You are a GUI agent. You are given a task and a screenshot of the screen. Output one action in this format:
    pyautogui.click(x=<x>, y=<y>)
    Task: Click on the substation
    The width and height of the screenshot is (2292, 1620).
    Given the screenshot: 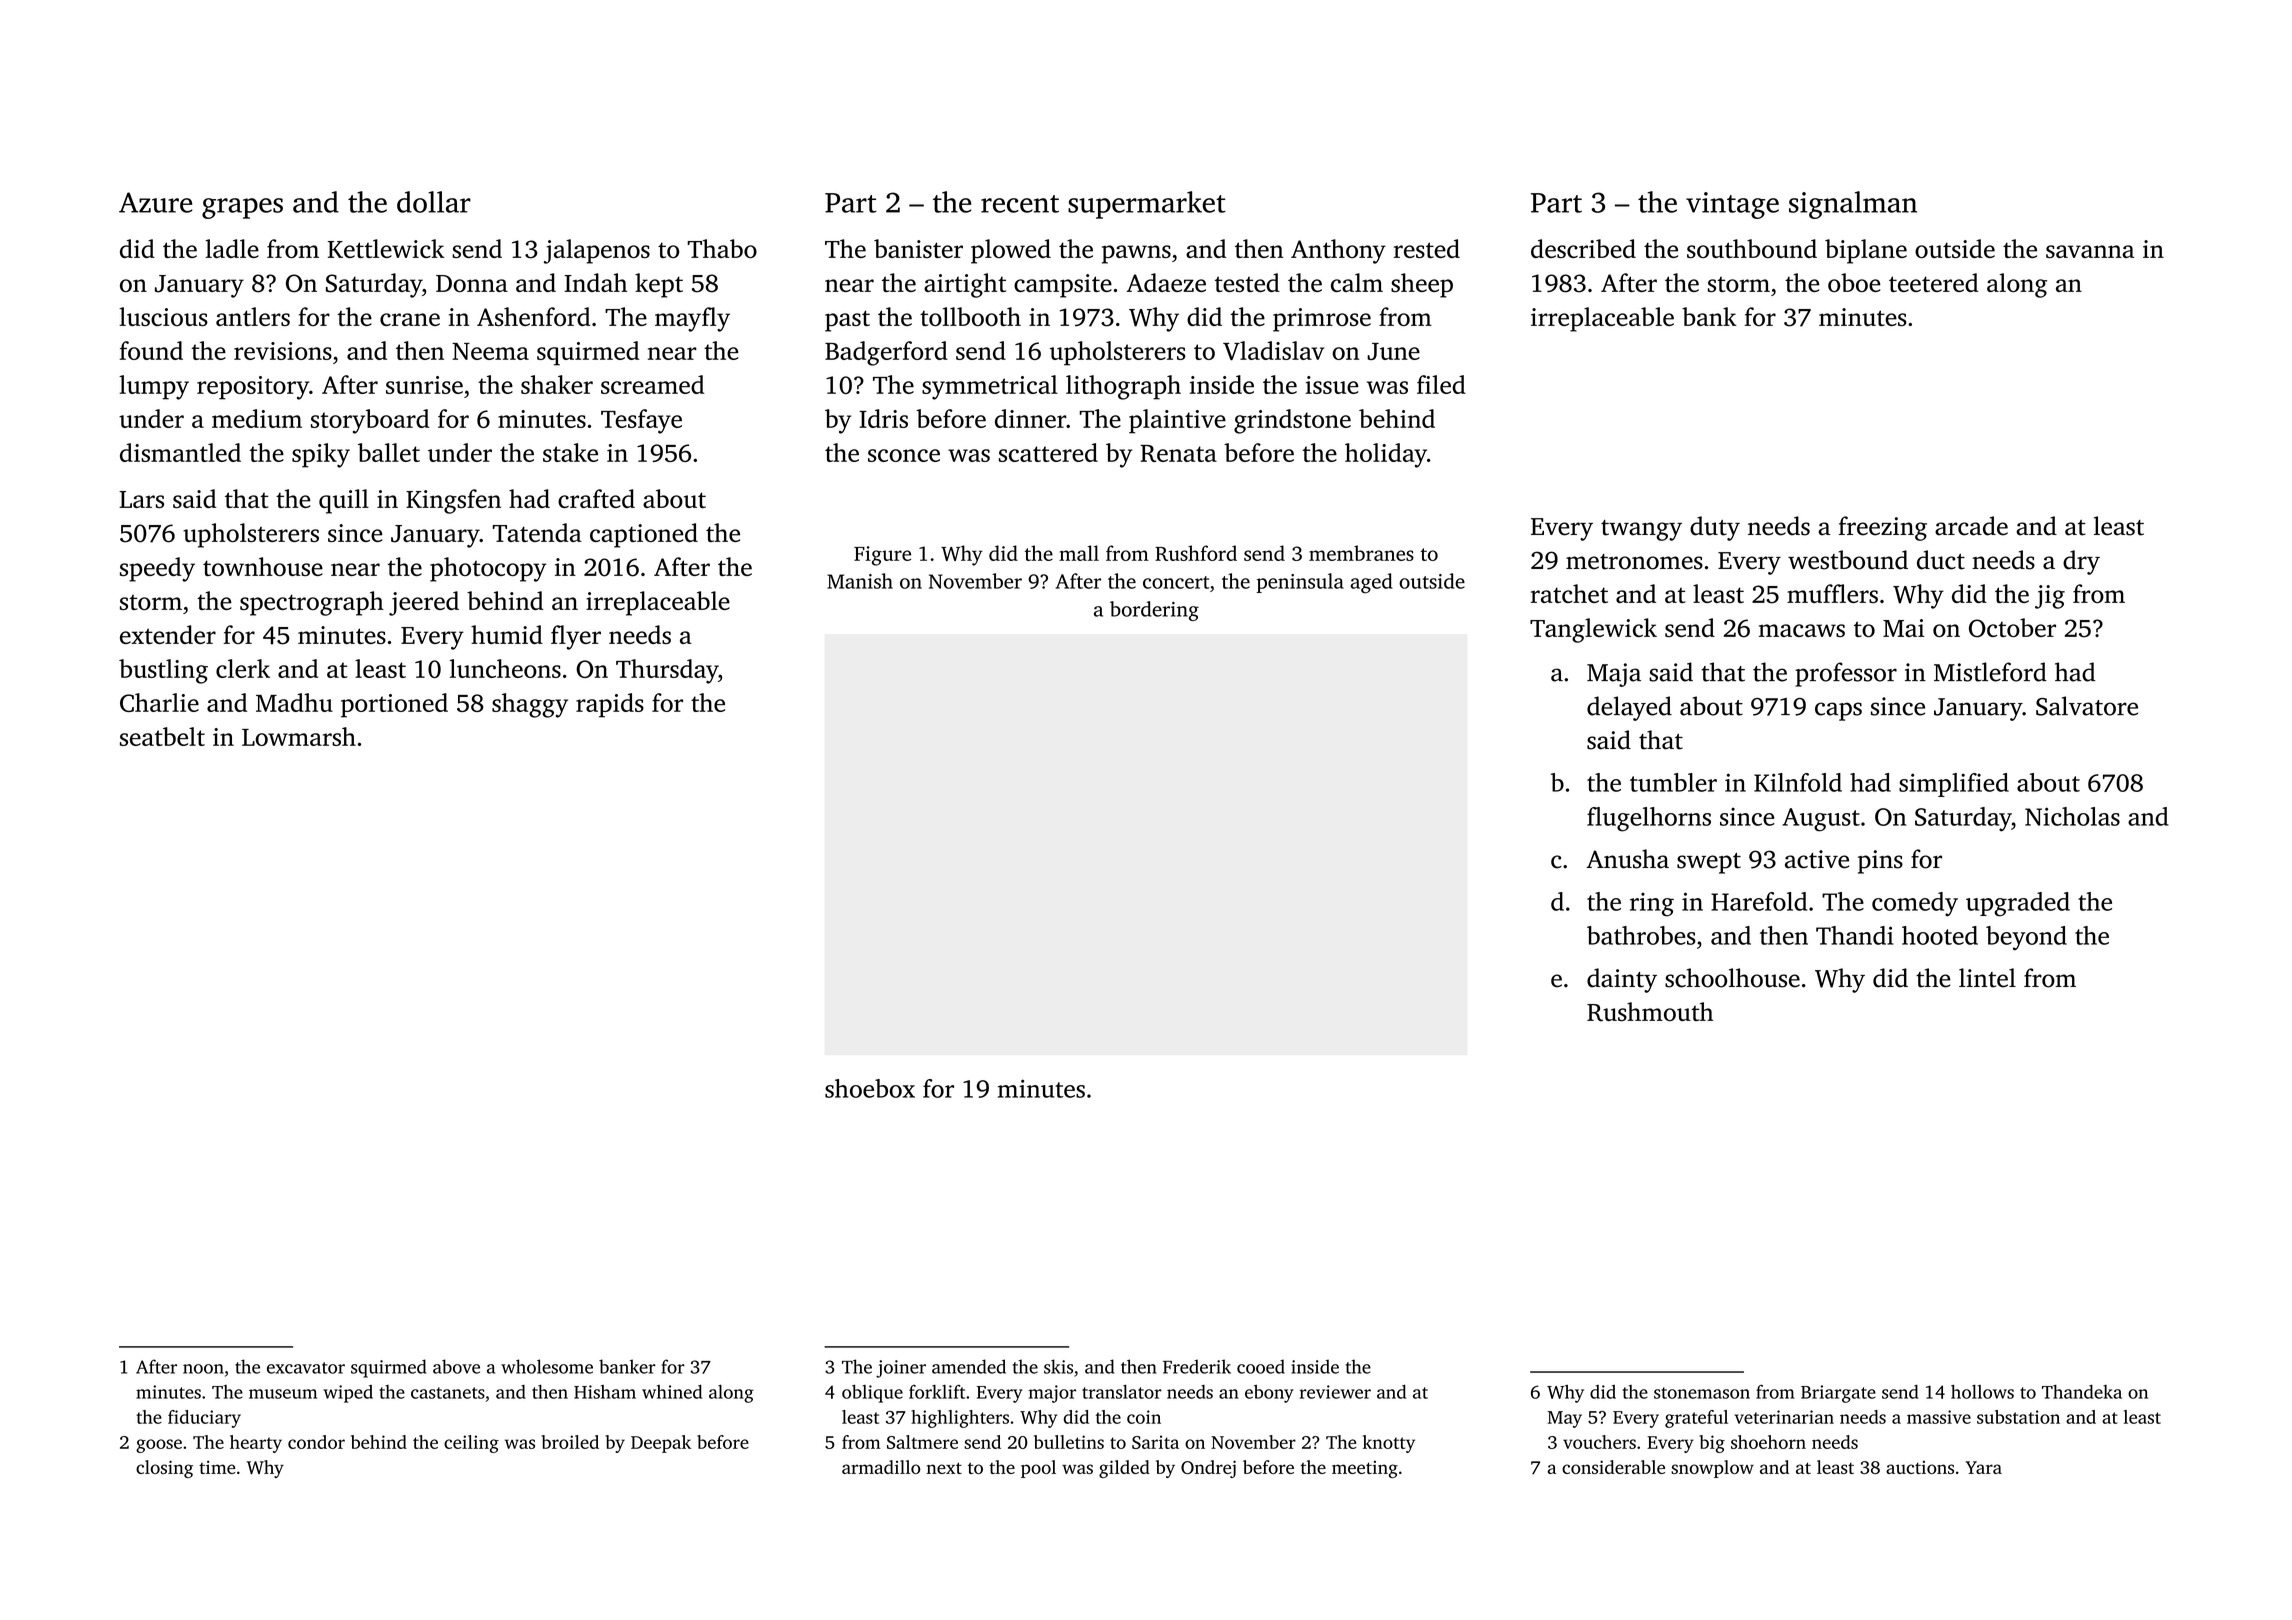 What is the action you would take?
    pyautogui.click(x=2018, y=1417)
